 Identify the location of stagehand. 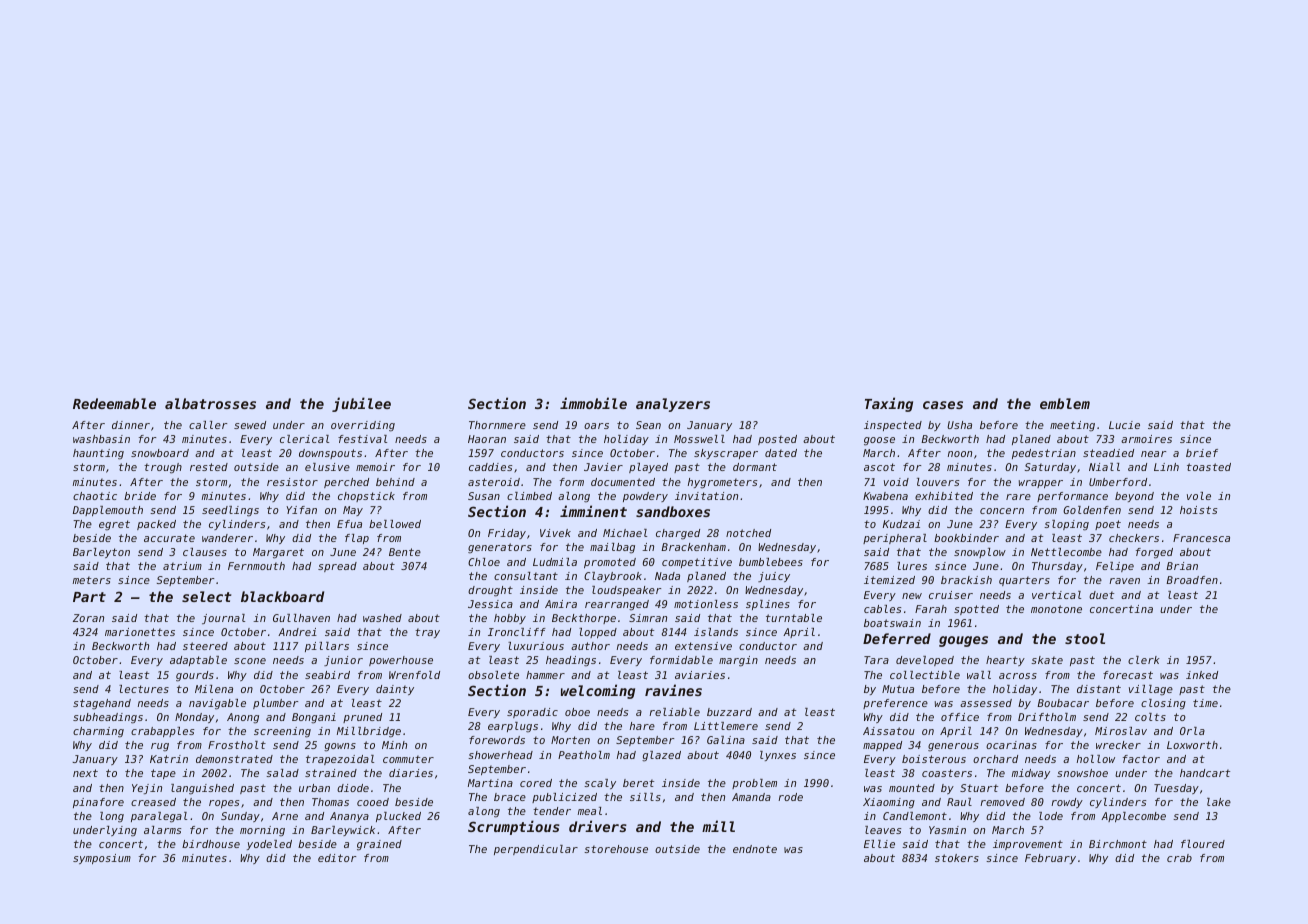
(102, 704).
